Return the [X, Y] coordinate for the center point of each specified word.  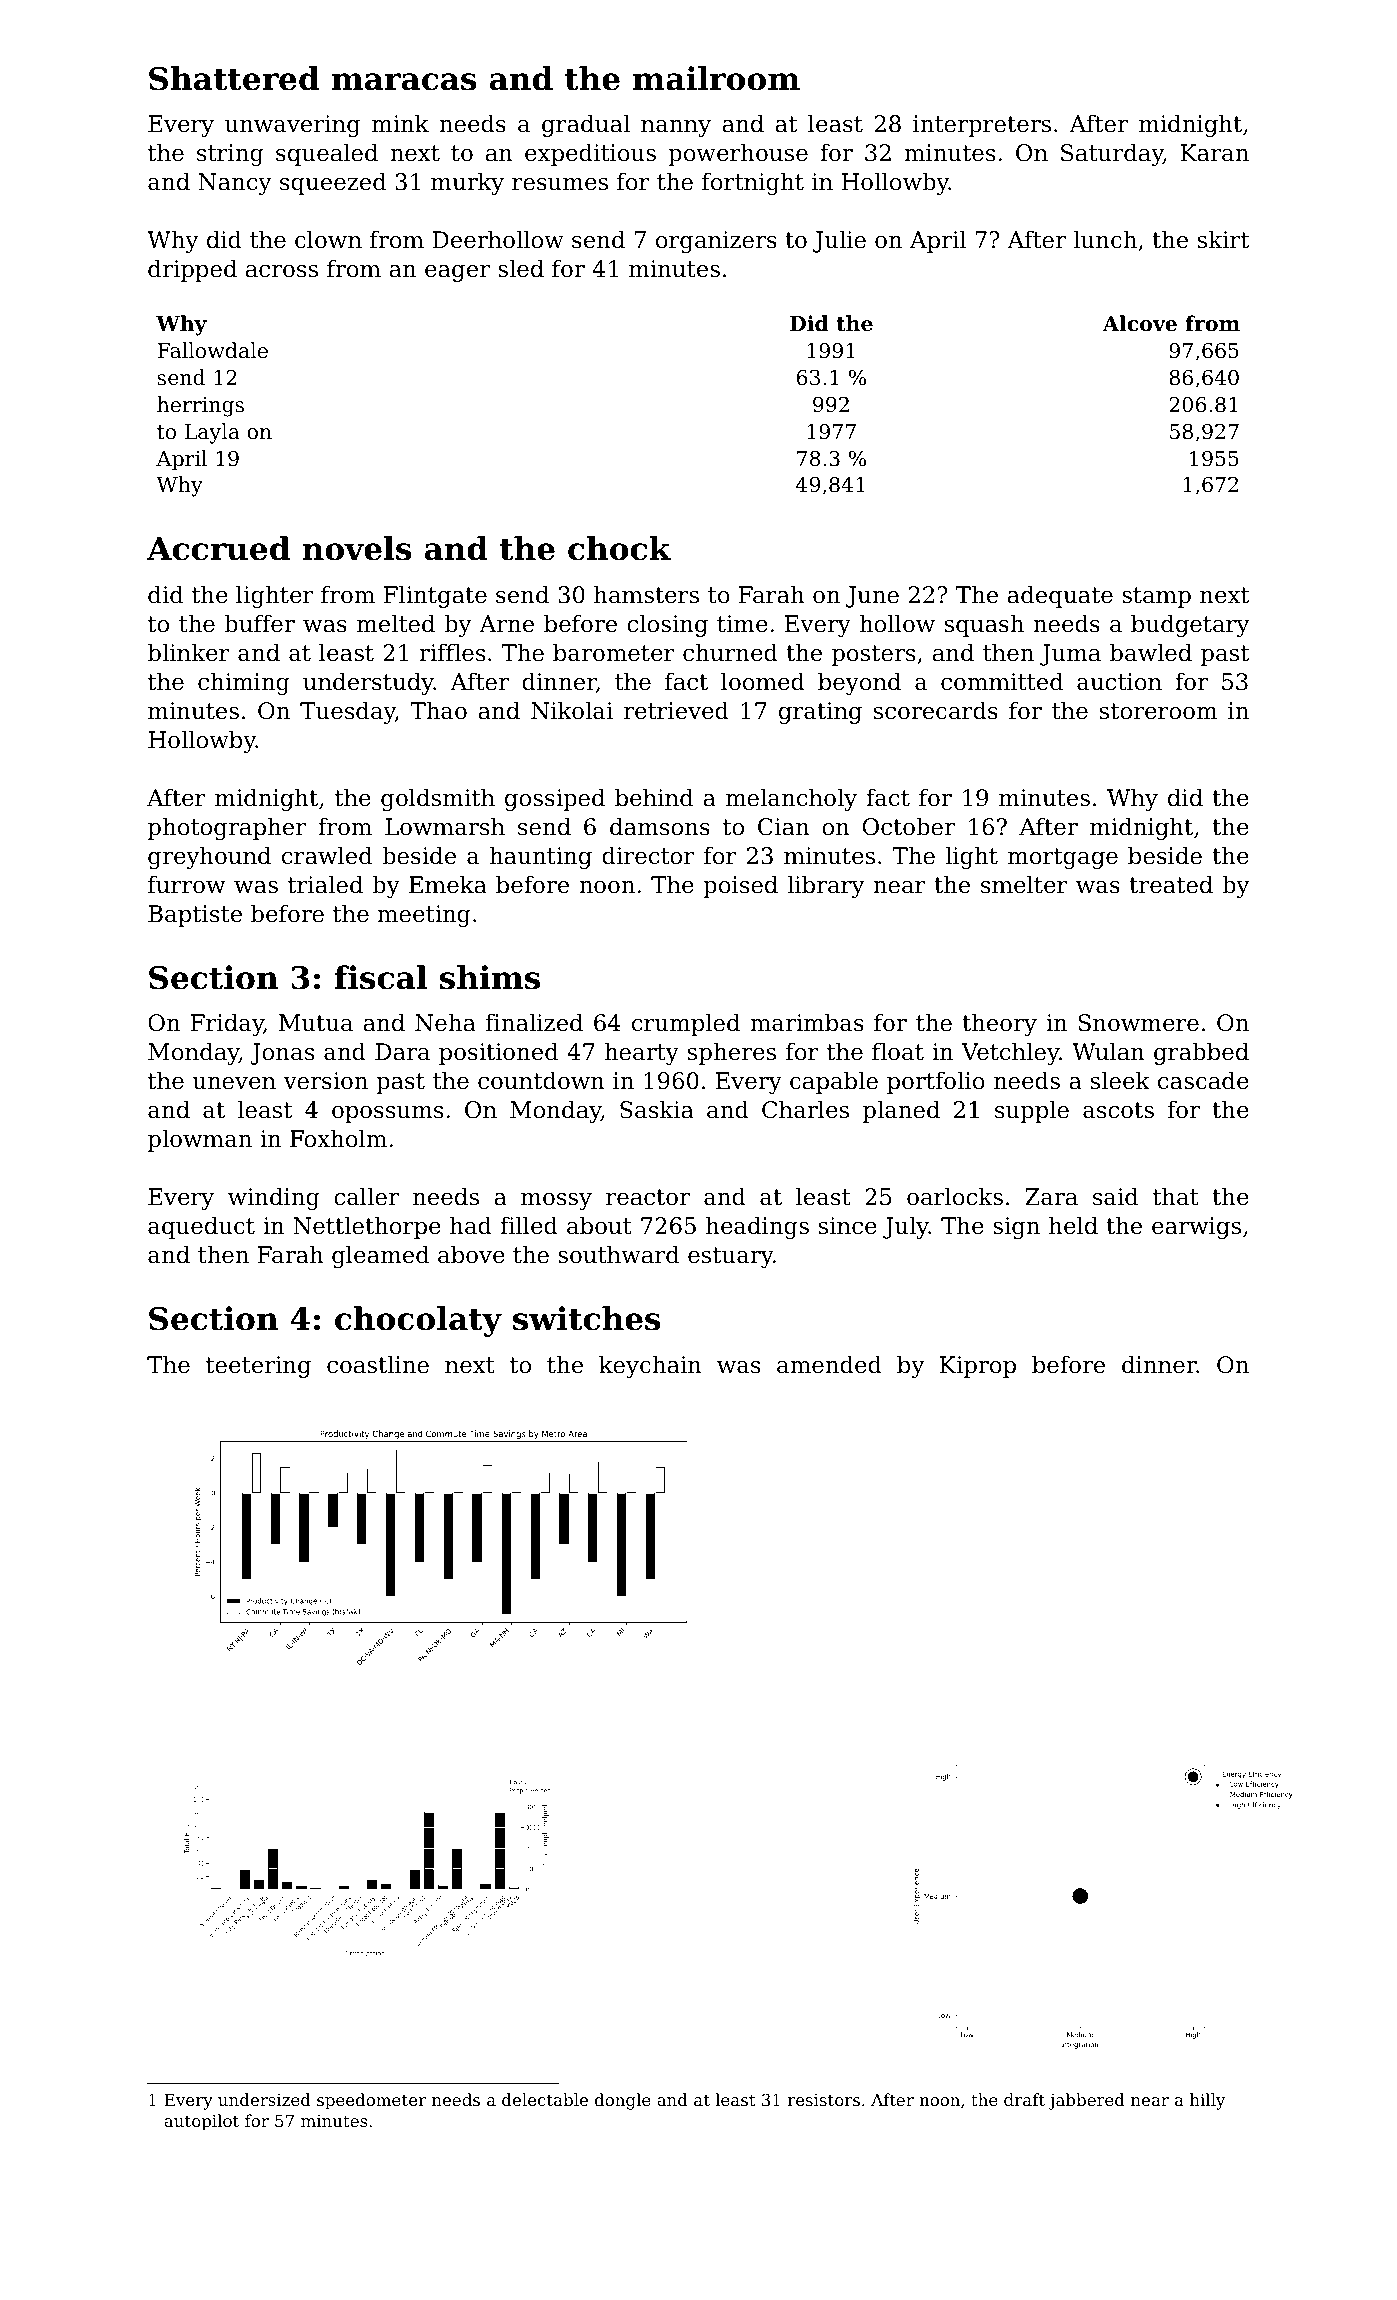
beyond [859, 683]
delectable [545, 2099]
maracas [404, 82]
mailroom [716, 78]
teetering [258, 1367]
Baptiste [195, 916]
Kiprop [978, 1367]
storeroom [1158, 711]
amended [829, 1364]
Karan [1214, 153]
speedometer [371, 2101]
